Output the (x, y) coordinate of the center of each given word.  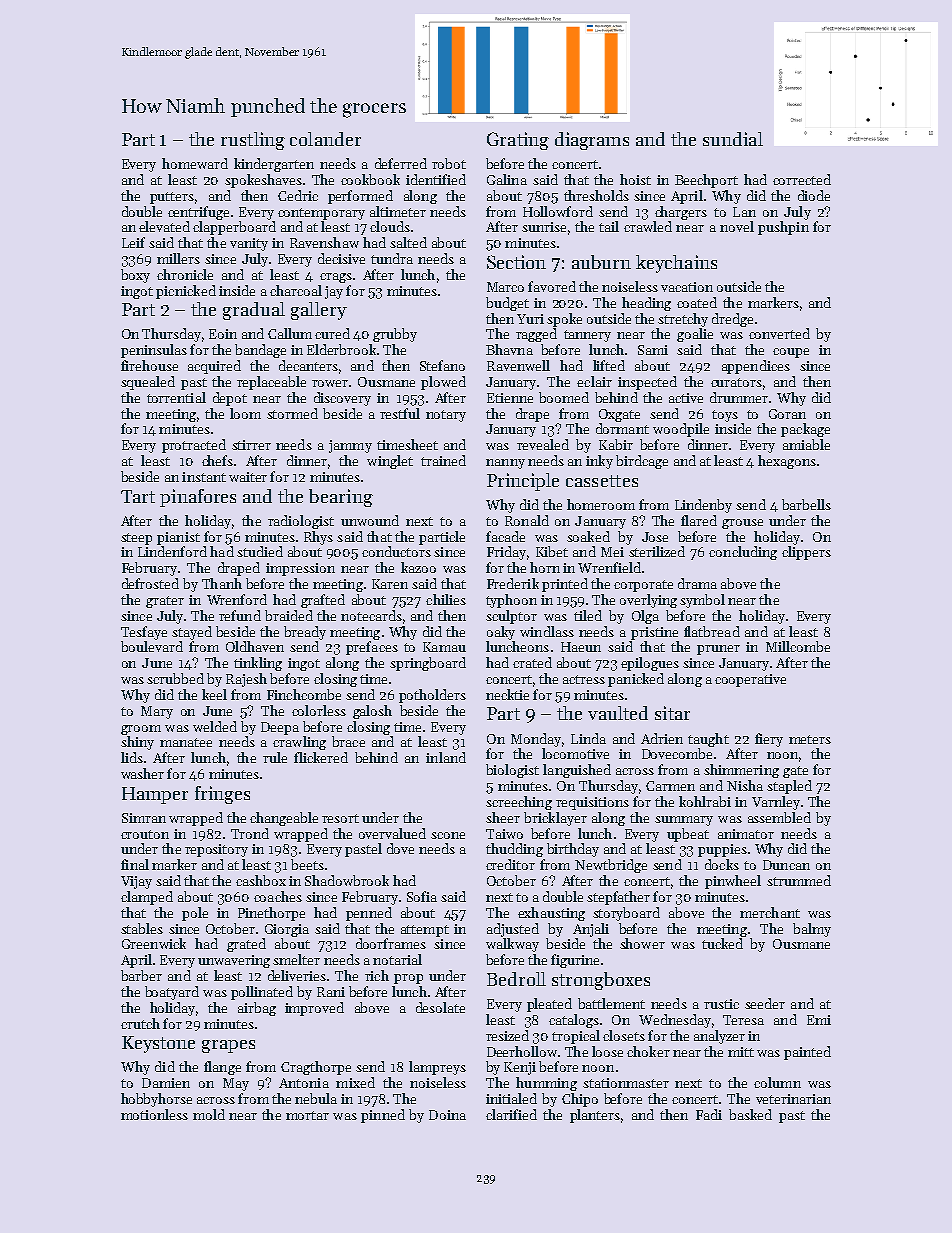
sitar (672, 713)
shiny (137, 743)
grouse (742, 524)
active (686, 398)
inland (446, 757)
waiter (248, 477)
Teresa (743, 1020)
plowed (443, 383)
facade (505, 536)
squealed (148, 383)
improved (314, 1009)
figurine (575, 961)
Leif (133, 242)
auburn (601, 262)
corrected (802, 179)
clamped (147, 898)
